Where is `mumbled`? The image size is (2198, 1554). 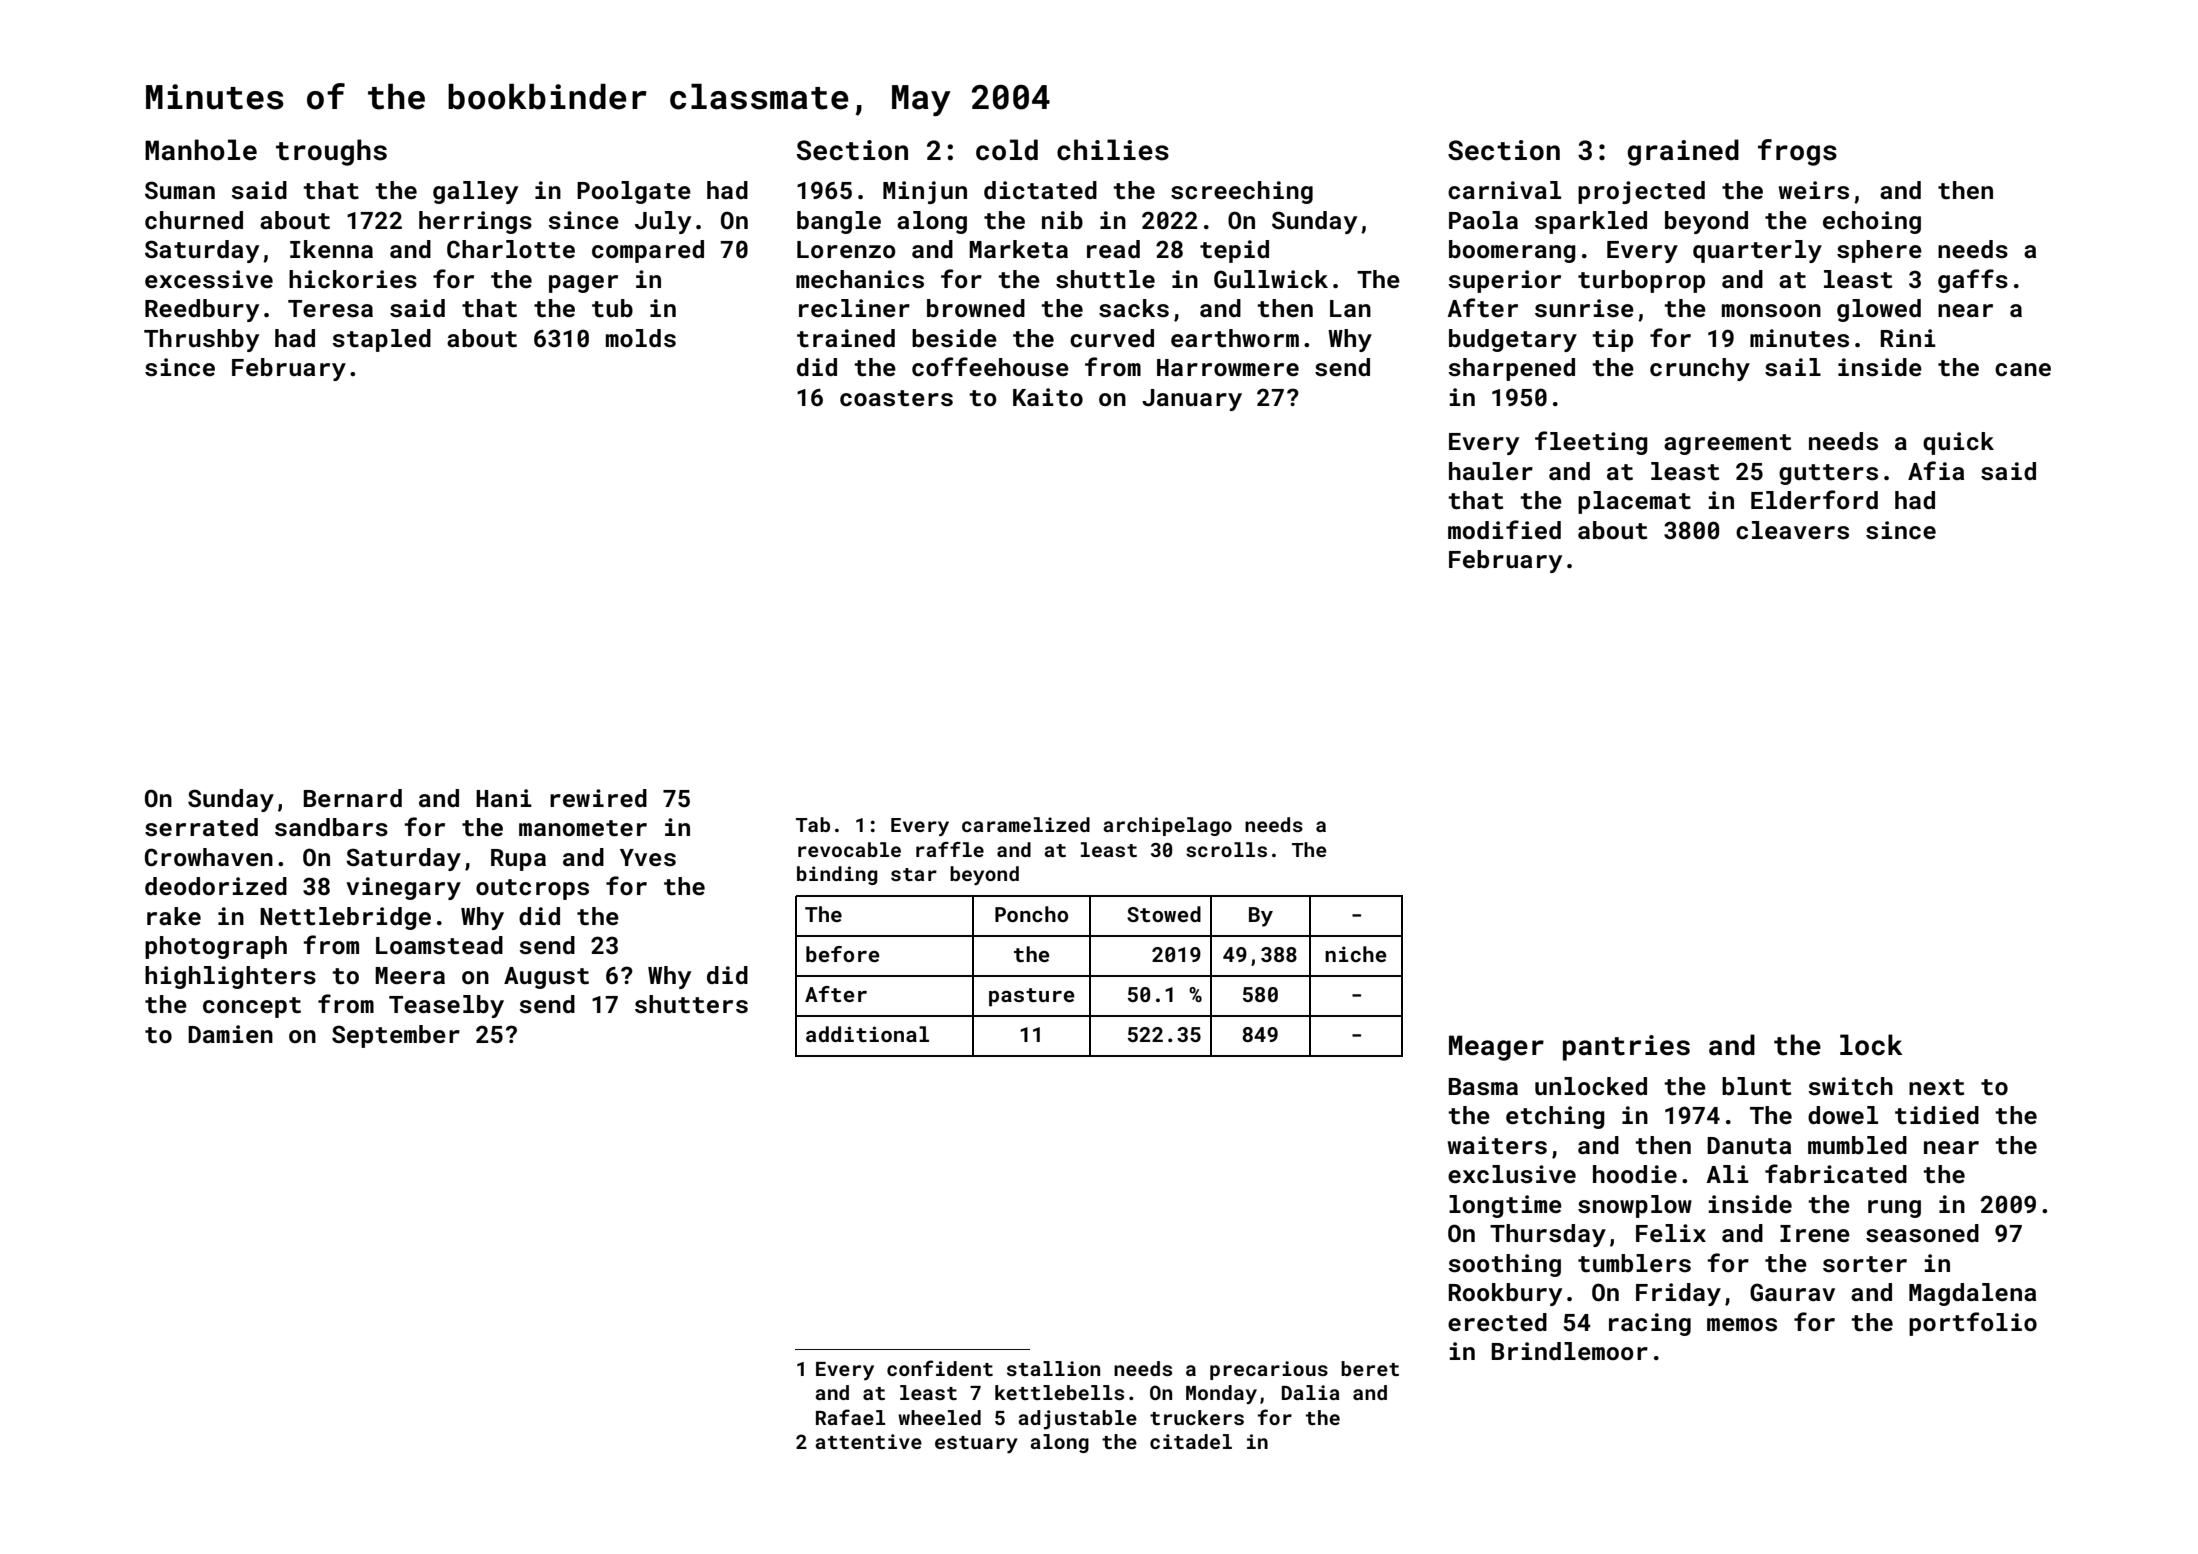 mumbled is located at coordinates (1857, 1145).
